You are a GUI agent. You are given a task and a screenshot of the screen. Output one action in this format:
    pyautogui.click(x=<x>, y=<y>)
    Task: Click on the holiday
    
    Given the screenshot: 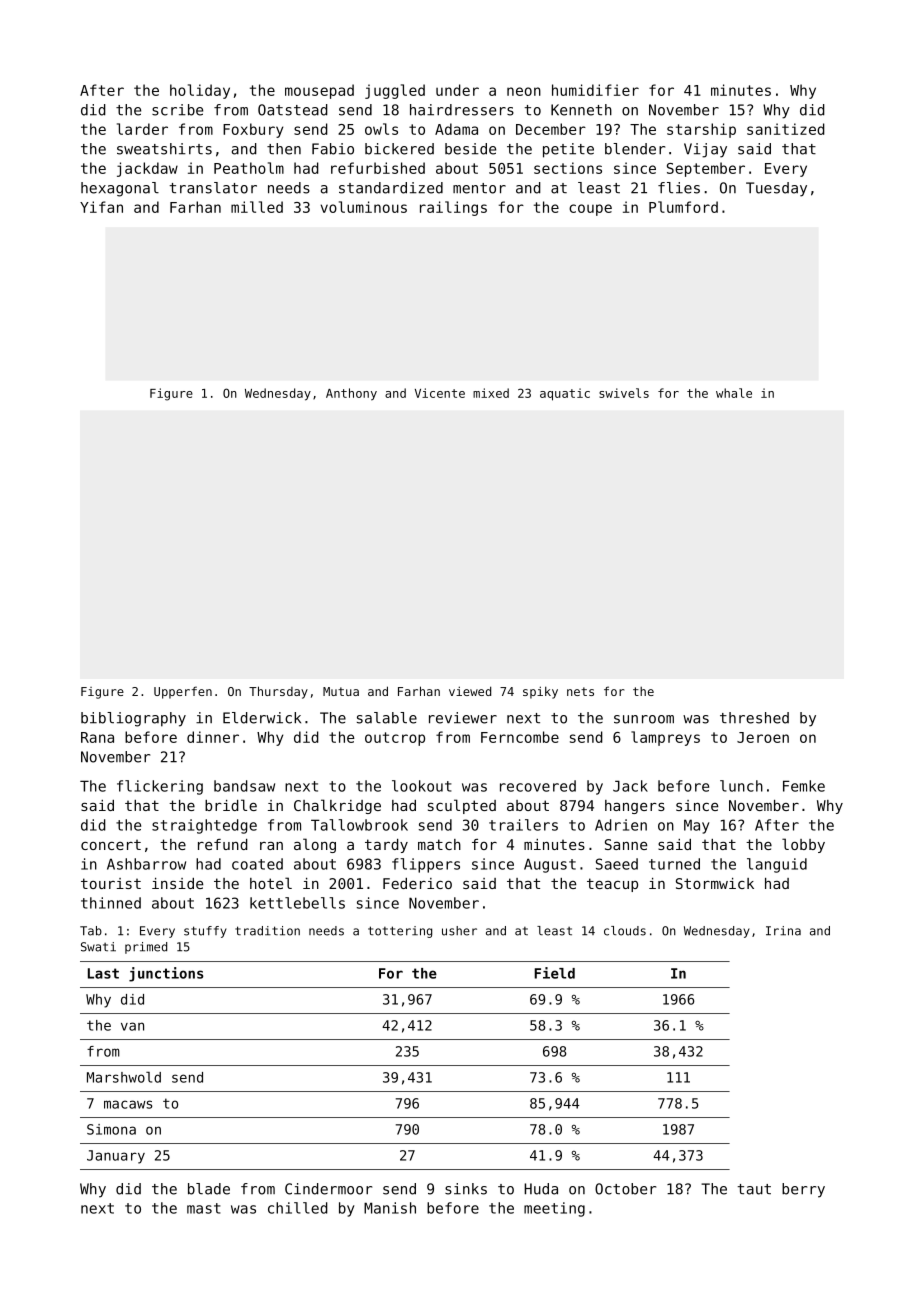 What is the action you would take?
    pyautogui.click(x=200, y=91)
